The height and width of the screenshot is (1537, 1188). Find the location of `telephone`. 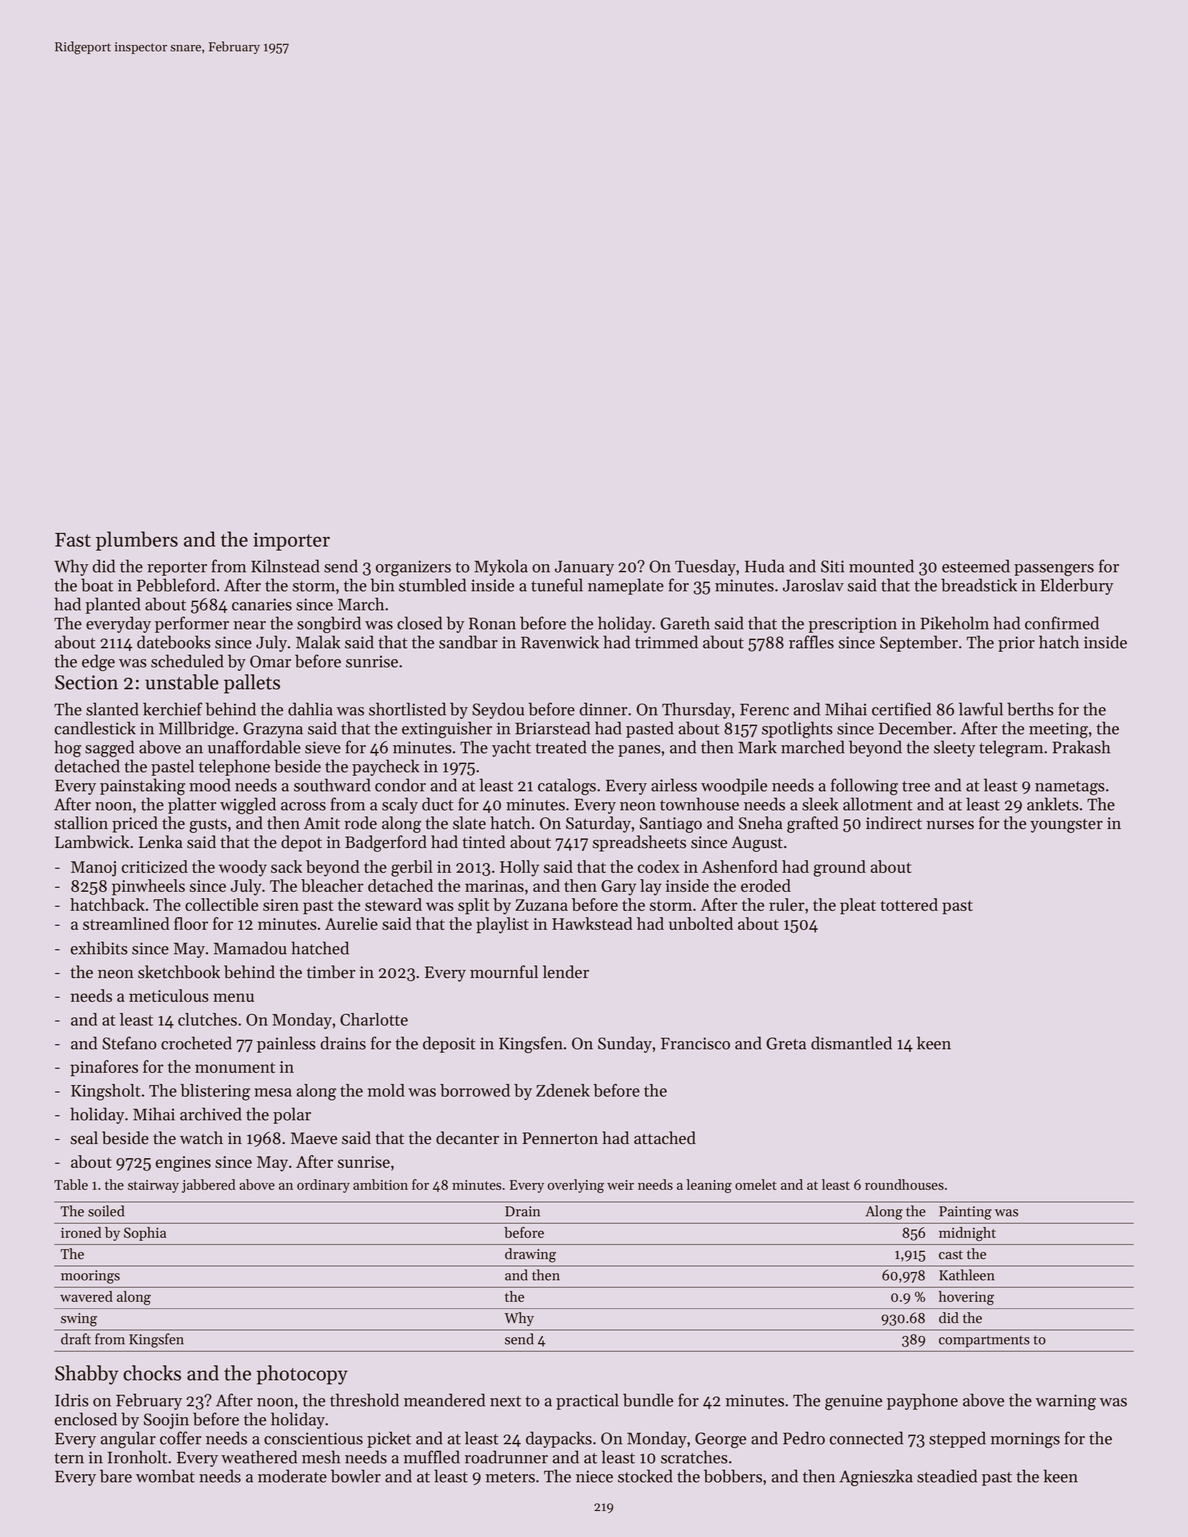

telephone is located at coordinates (234, 767).
